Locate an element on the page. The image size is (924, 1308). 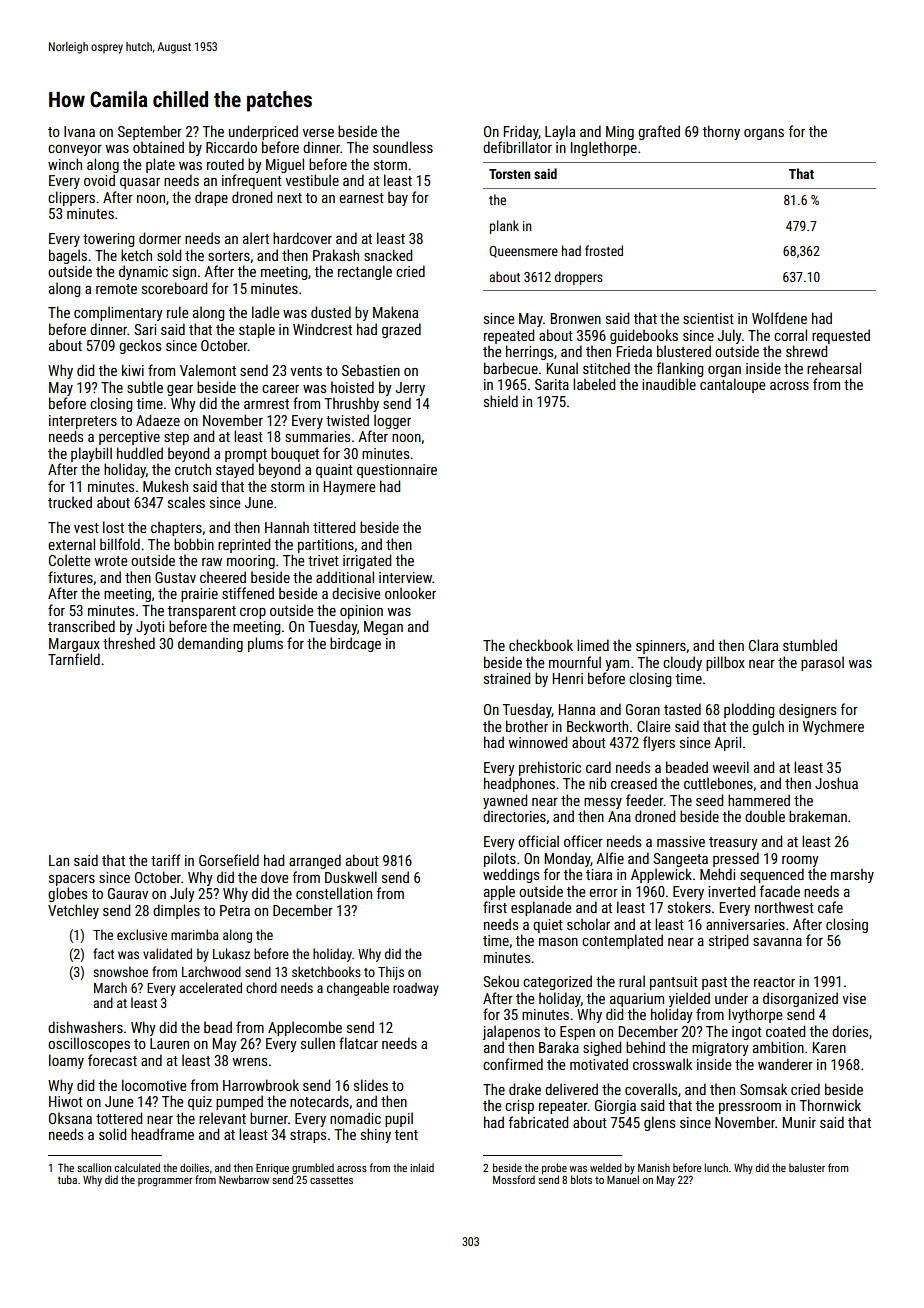
labeled is located at coordinates (594, 384).
